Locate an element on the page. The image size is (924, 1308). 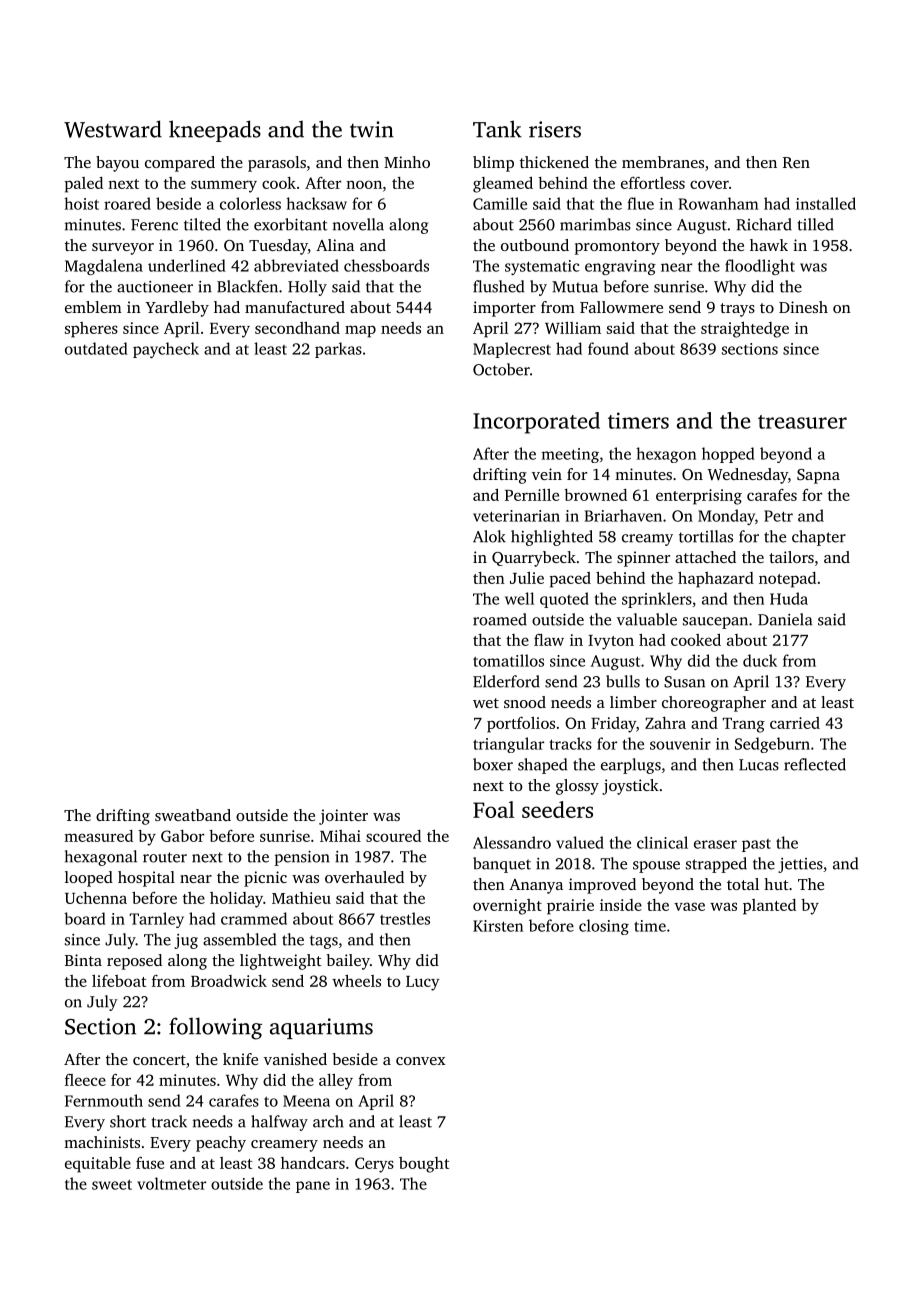
wet is located at coordinates (486, 703).
